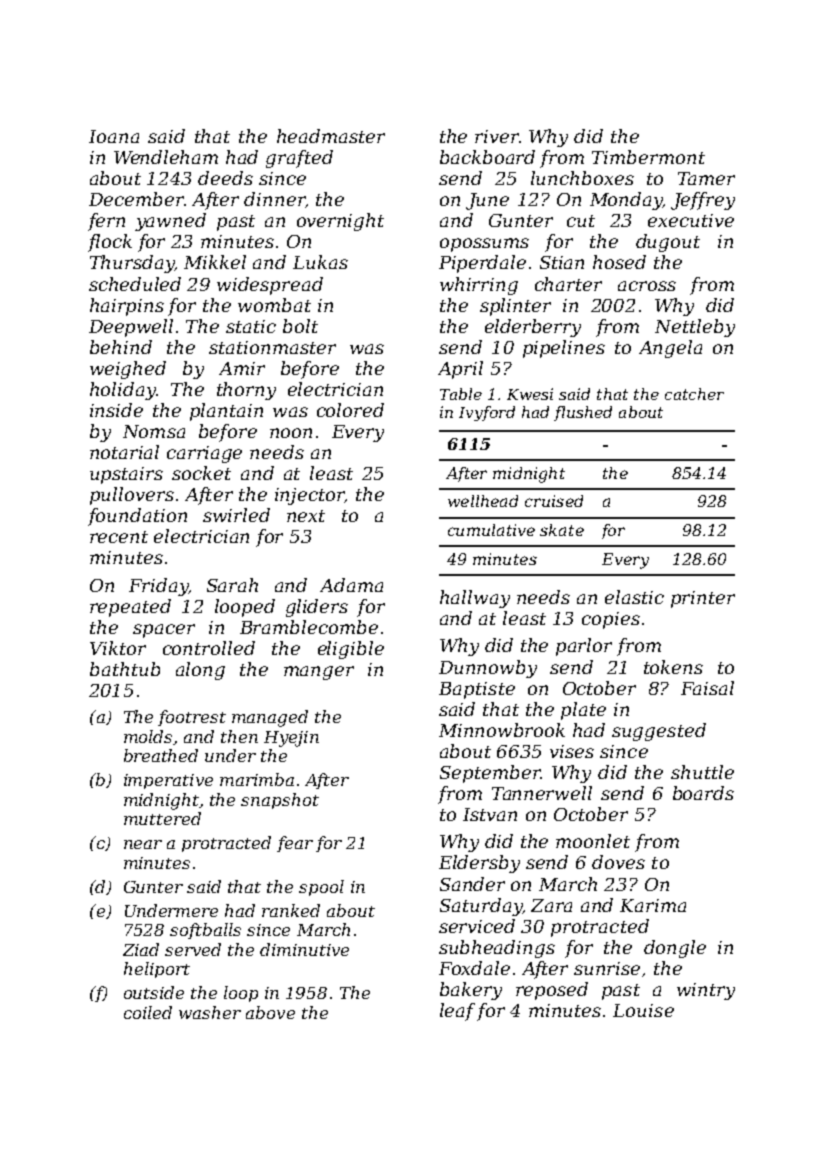 This image has width=824, height=1169. What do you see at coordinates (331, 136) in the image?
I see `headmaster` at bounding box center [331, 136].
